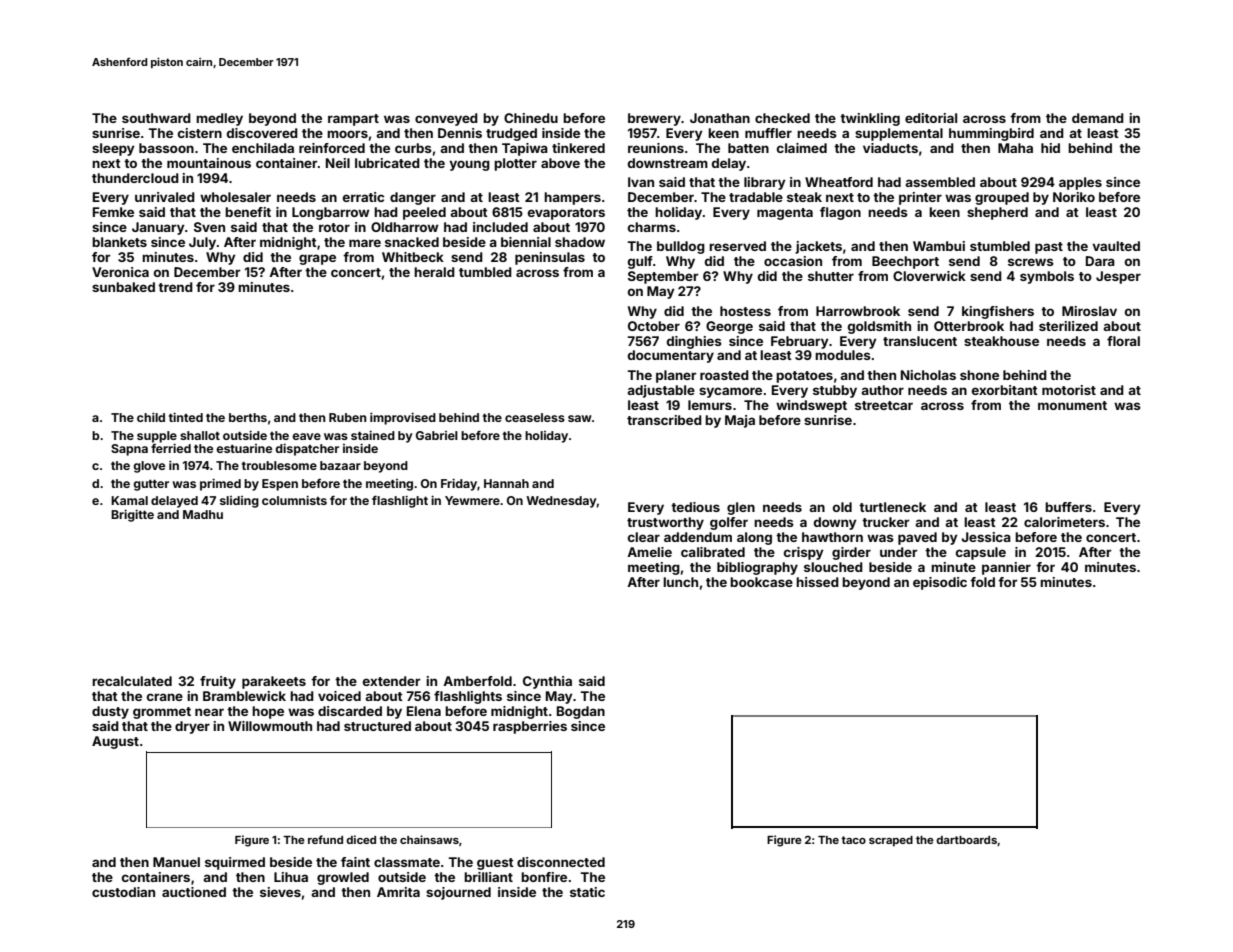  Describe the element at coordinates (469, 165) in the page. I see `young` at that location.
